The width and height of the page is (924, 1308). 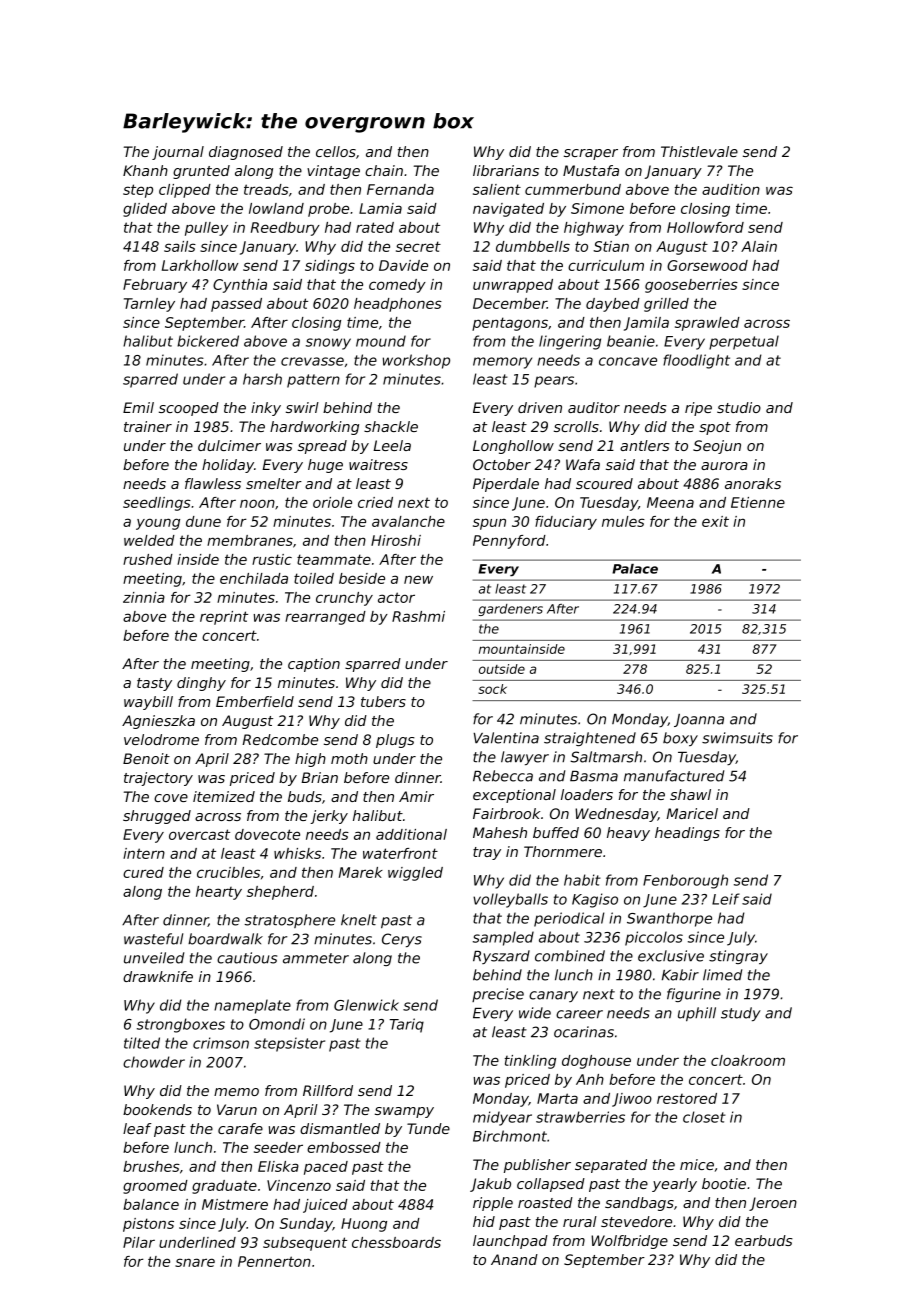 What do you see at coordinates (699, 151) in the page?
I see `Thistlevale` at bounding box center [699, 151].
